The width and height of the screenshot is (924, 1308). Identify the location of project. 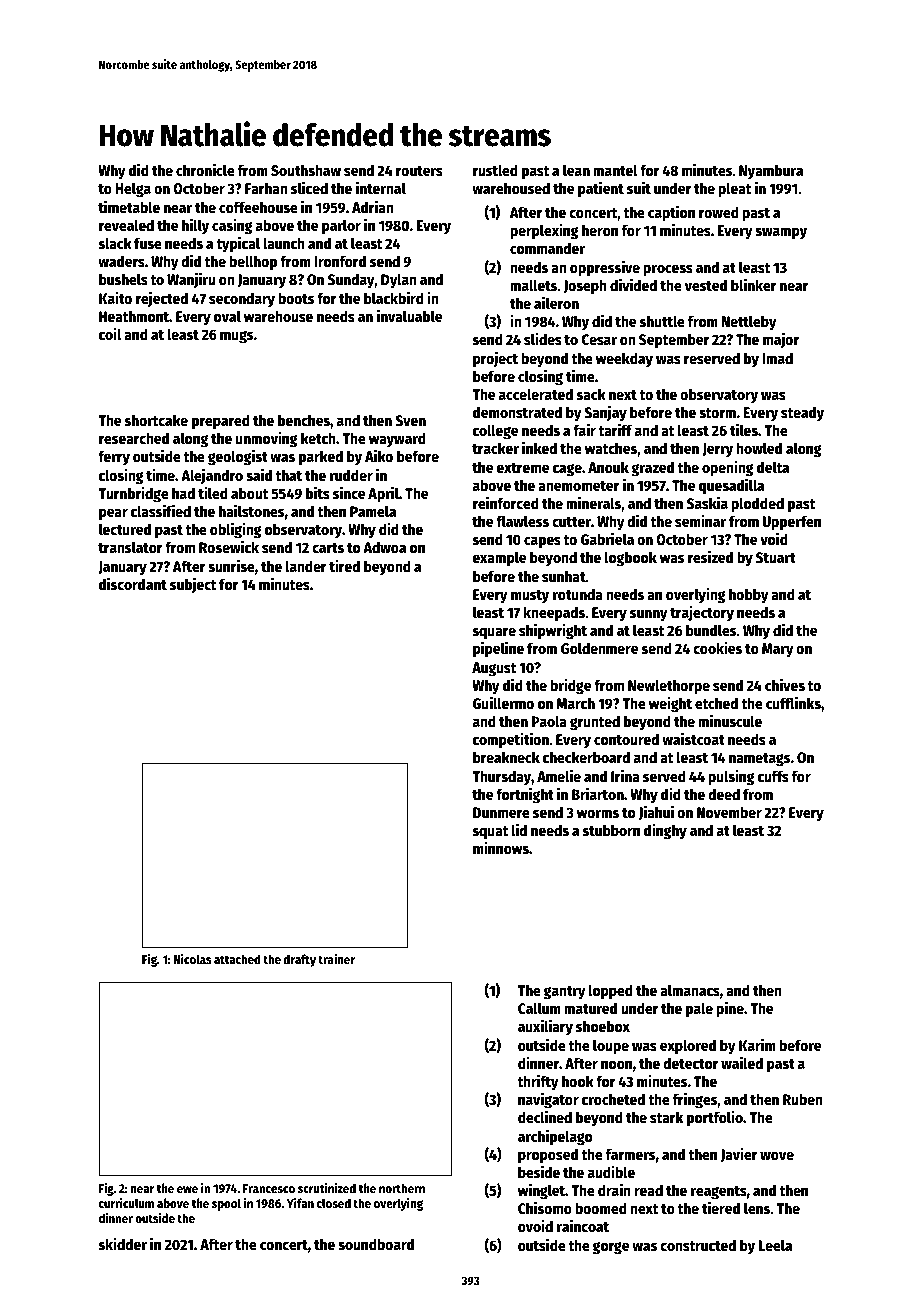
(495, 359).
